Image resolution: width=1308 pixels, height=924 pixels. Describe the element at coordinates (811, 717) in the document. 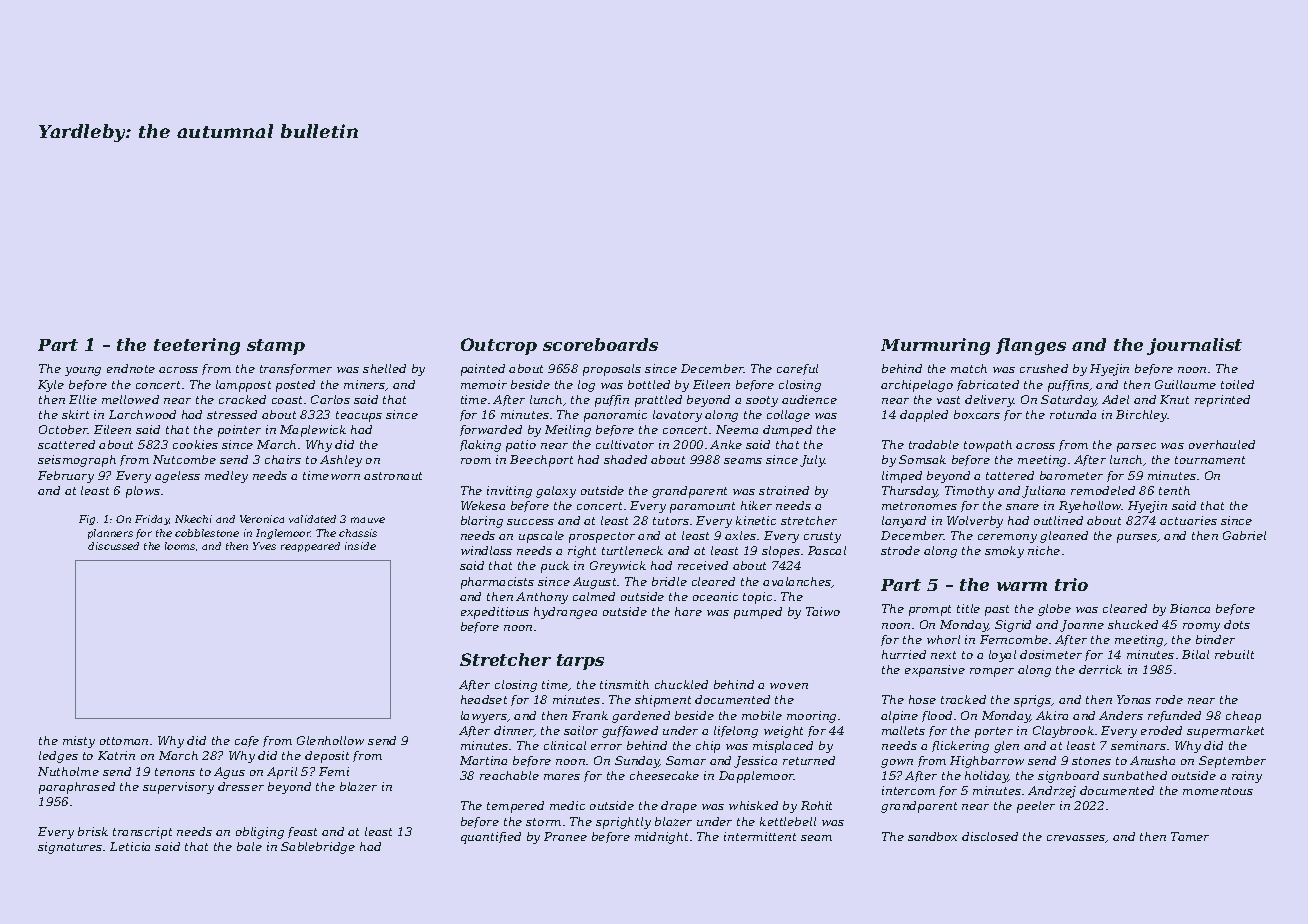

I see `mooring` at that location.
